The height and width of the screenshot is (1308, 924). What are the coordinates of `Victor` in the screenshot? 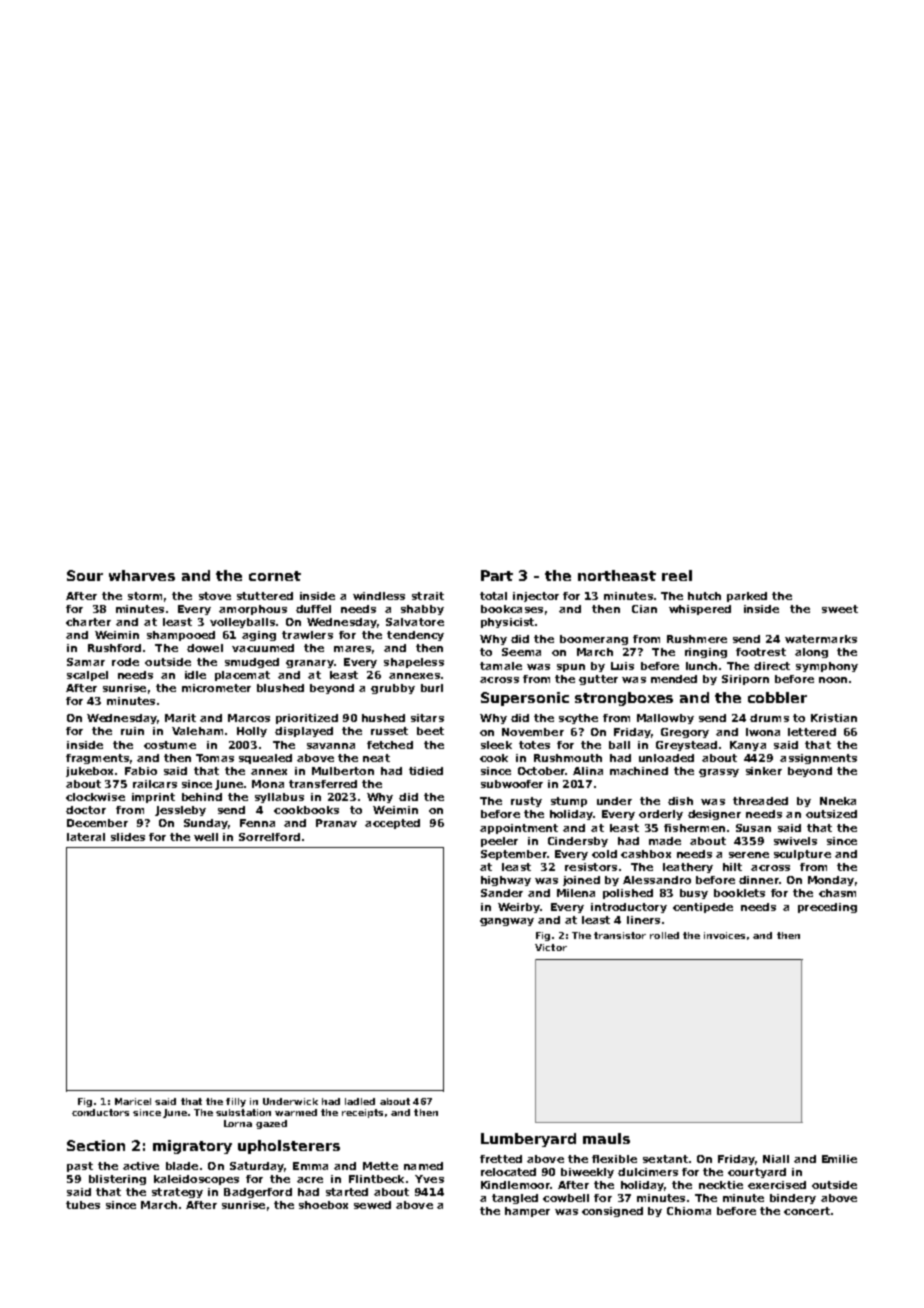 It's located at (551, 947).
